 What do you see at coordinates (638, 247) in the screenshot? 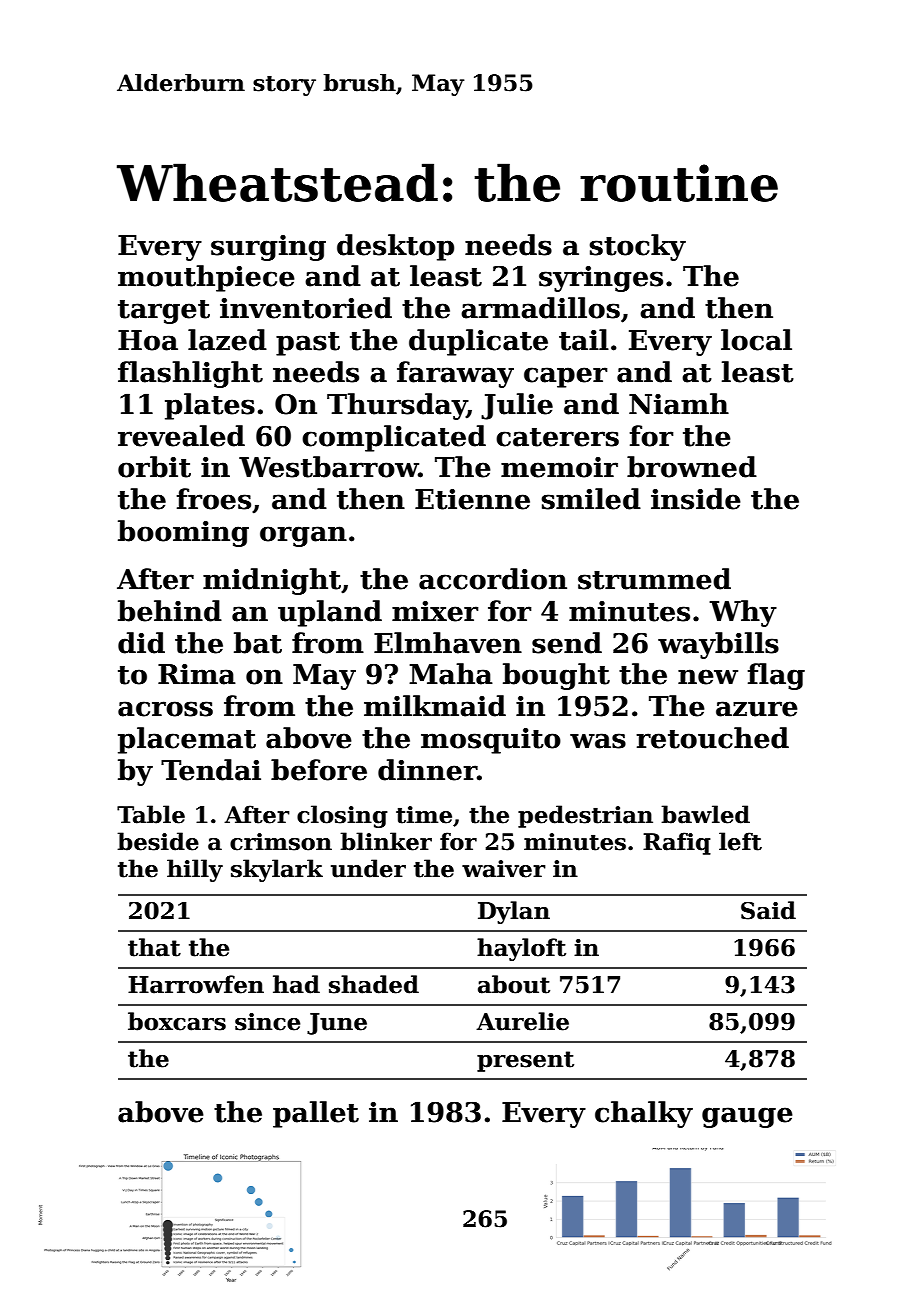
I see `stocky` at bounding box center [638, 247].
